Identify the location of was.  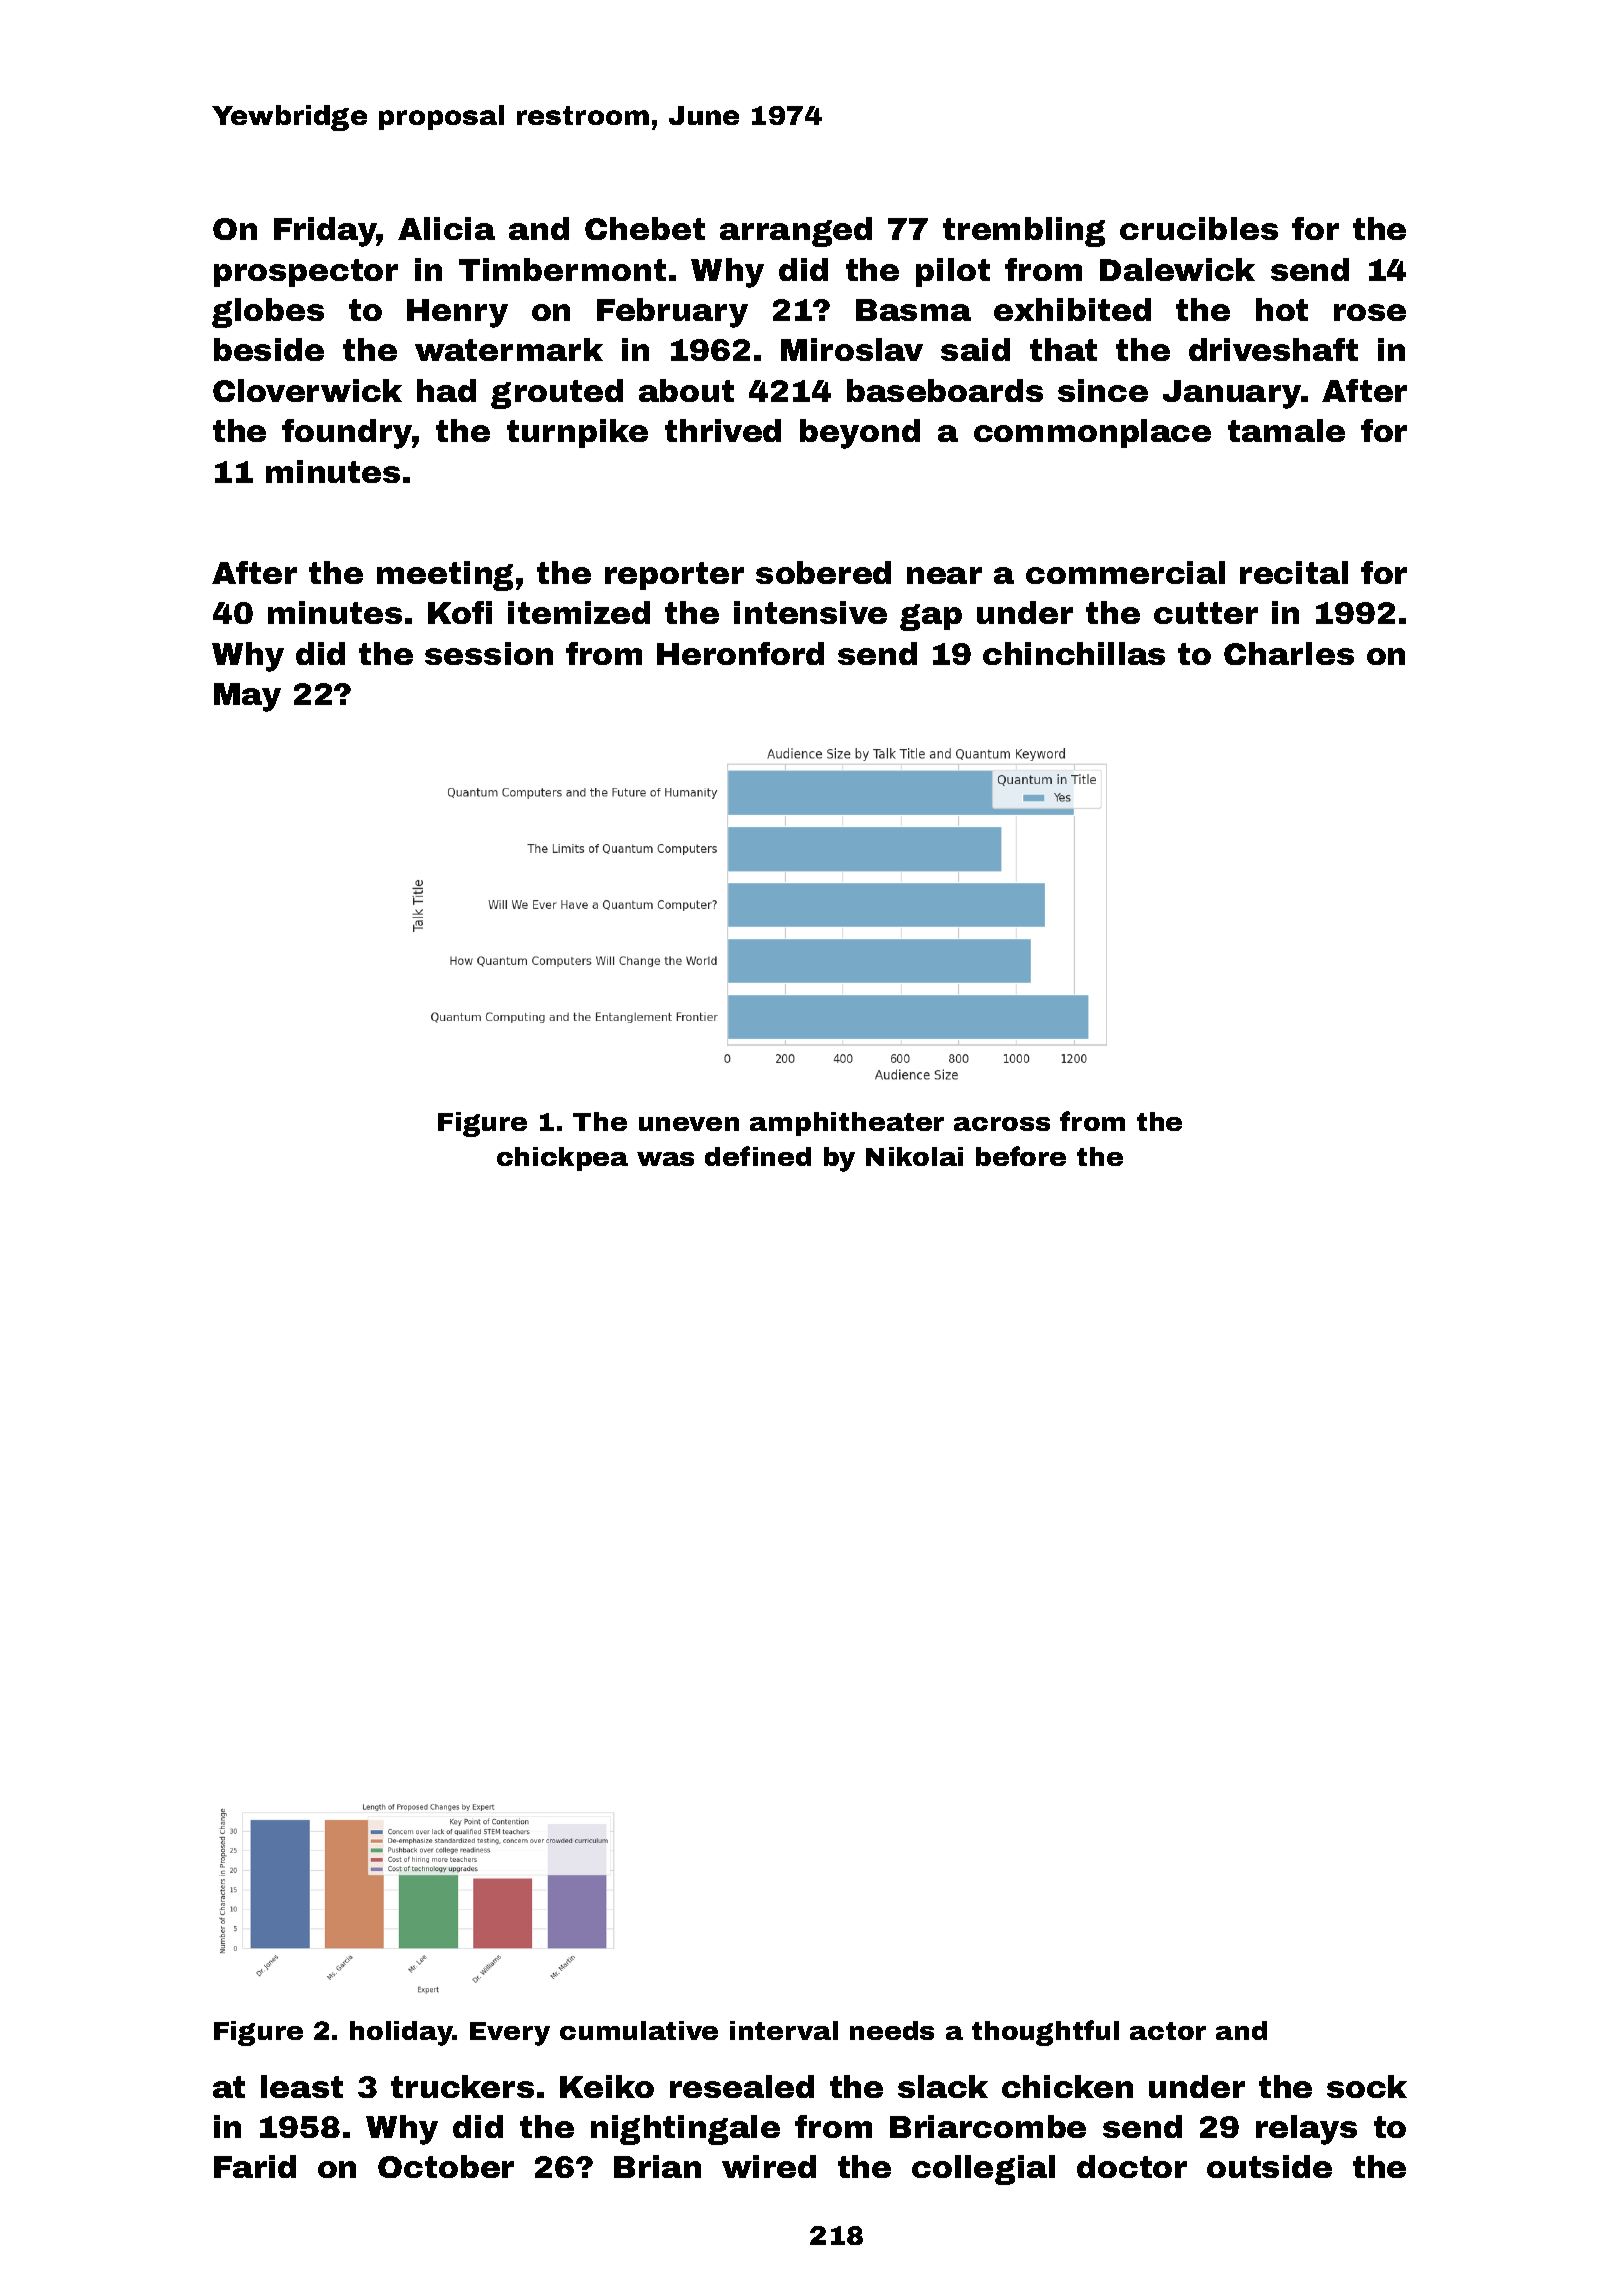
(665, 1159).
